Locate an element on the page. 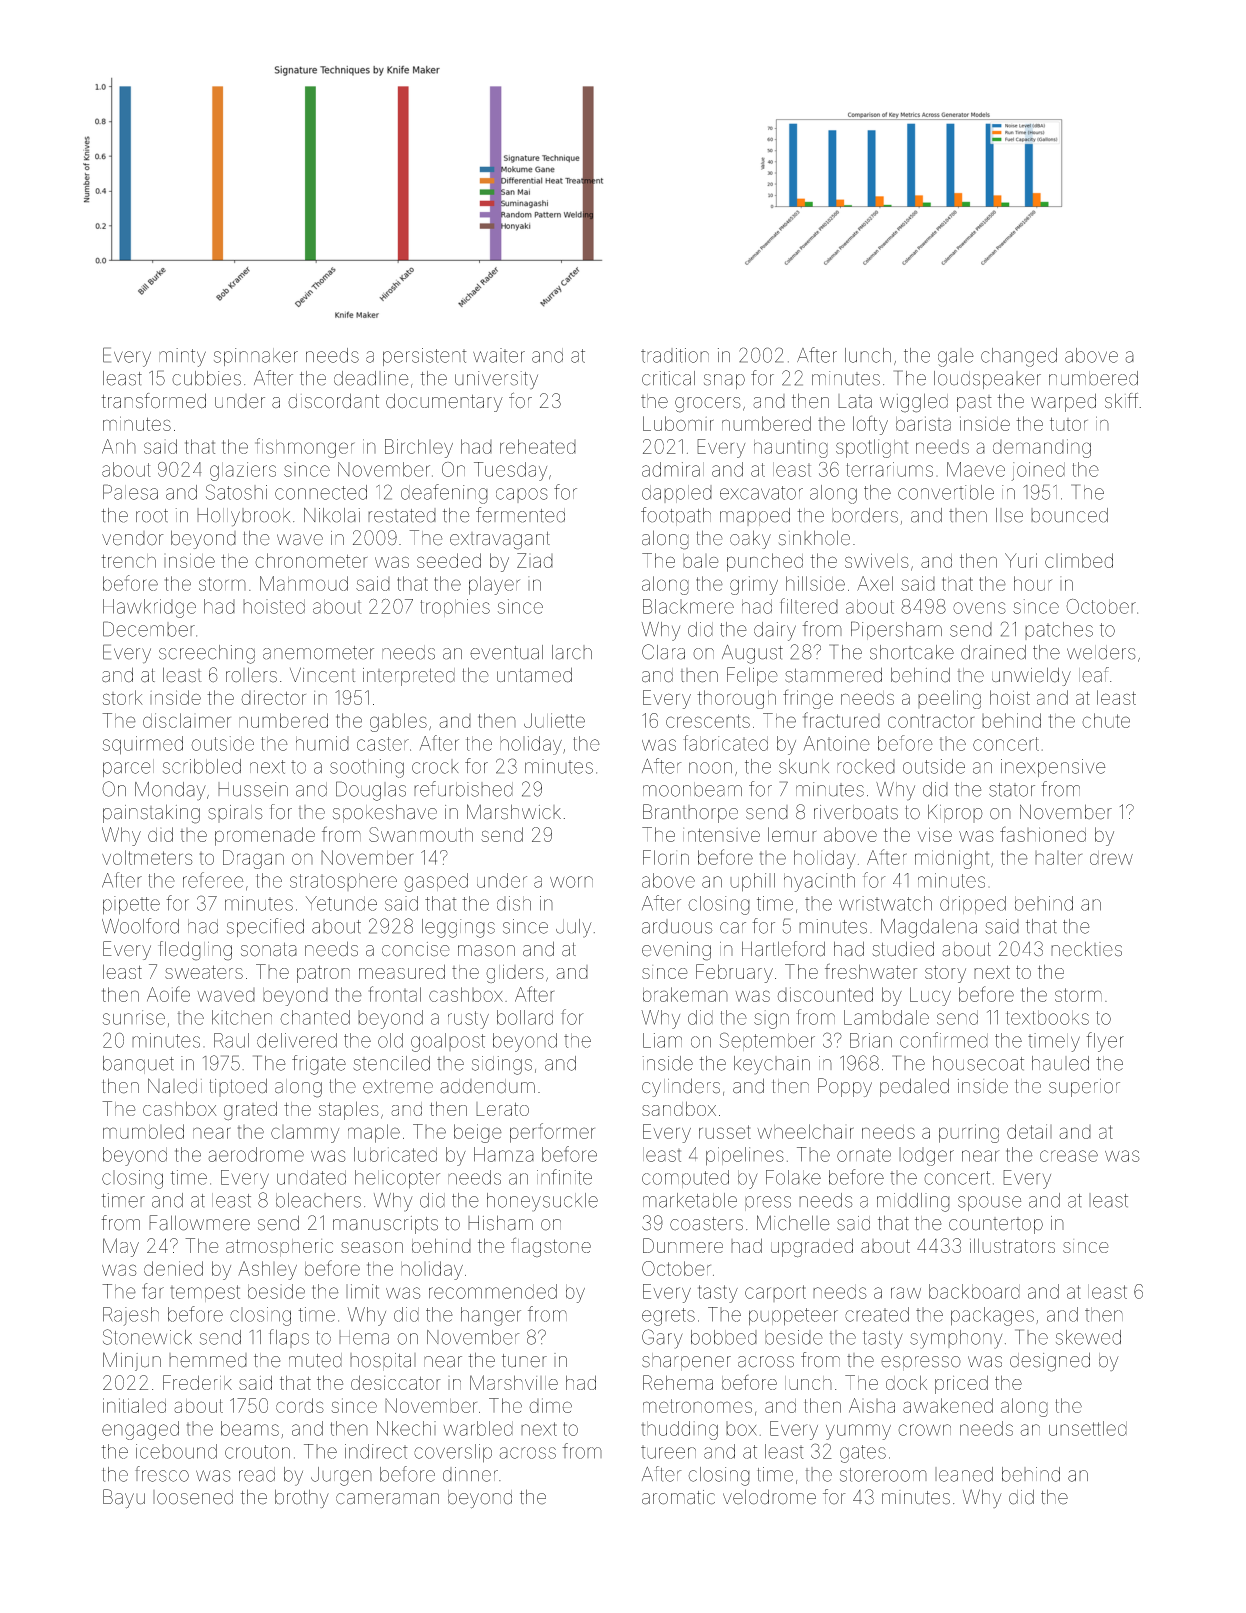 The height and width of the page is (1613, 1246). skewed is located at coordinates (1088, 1337).
